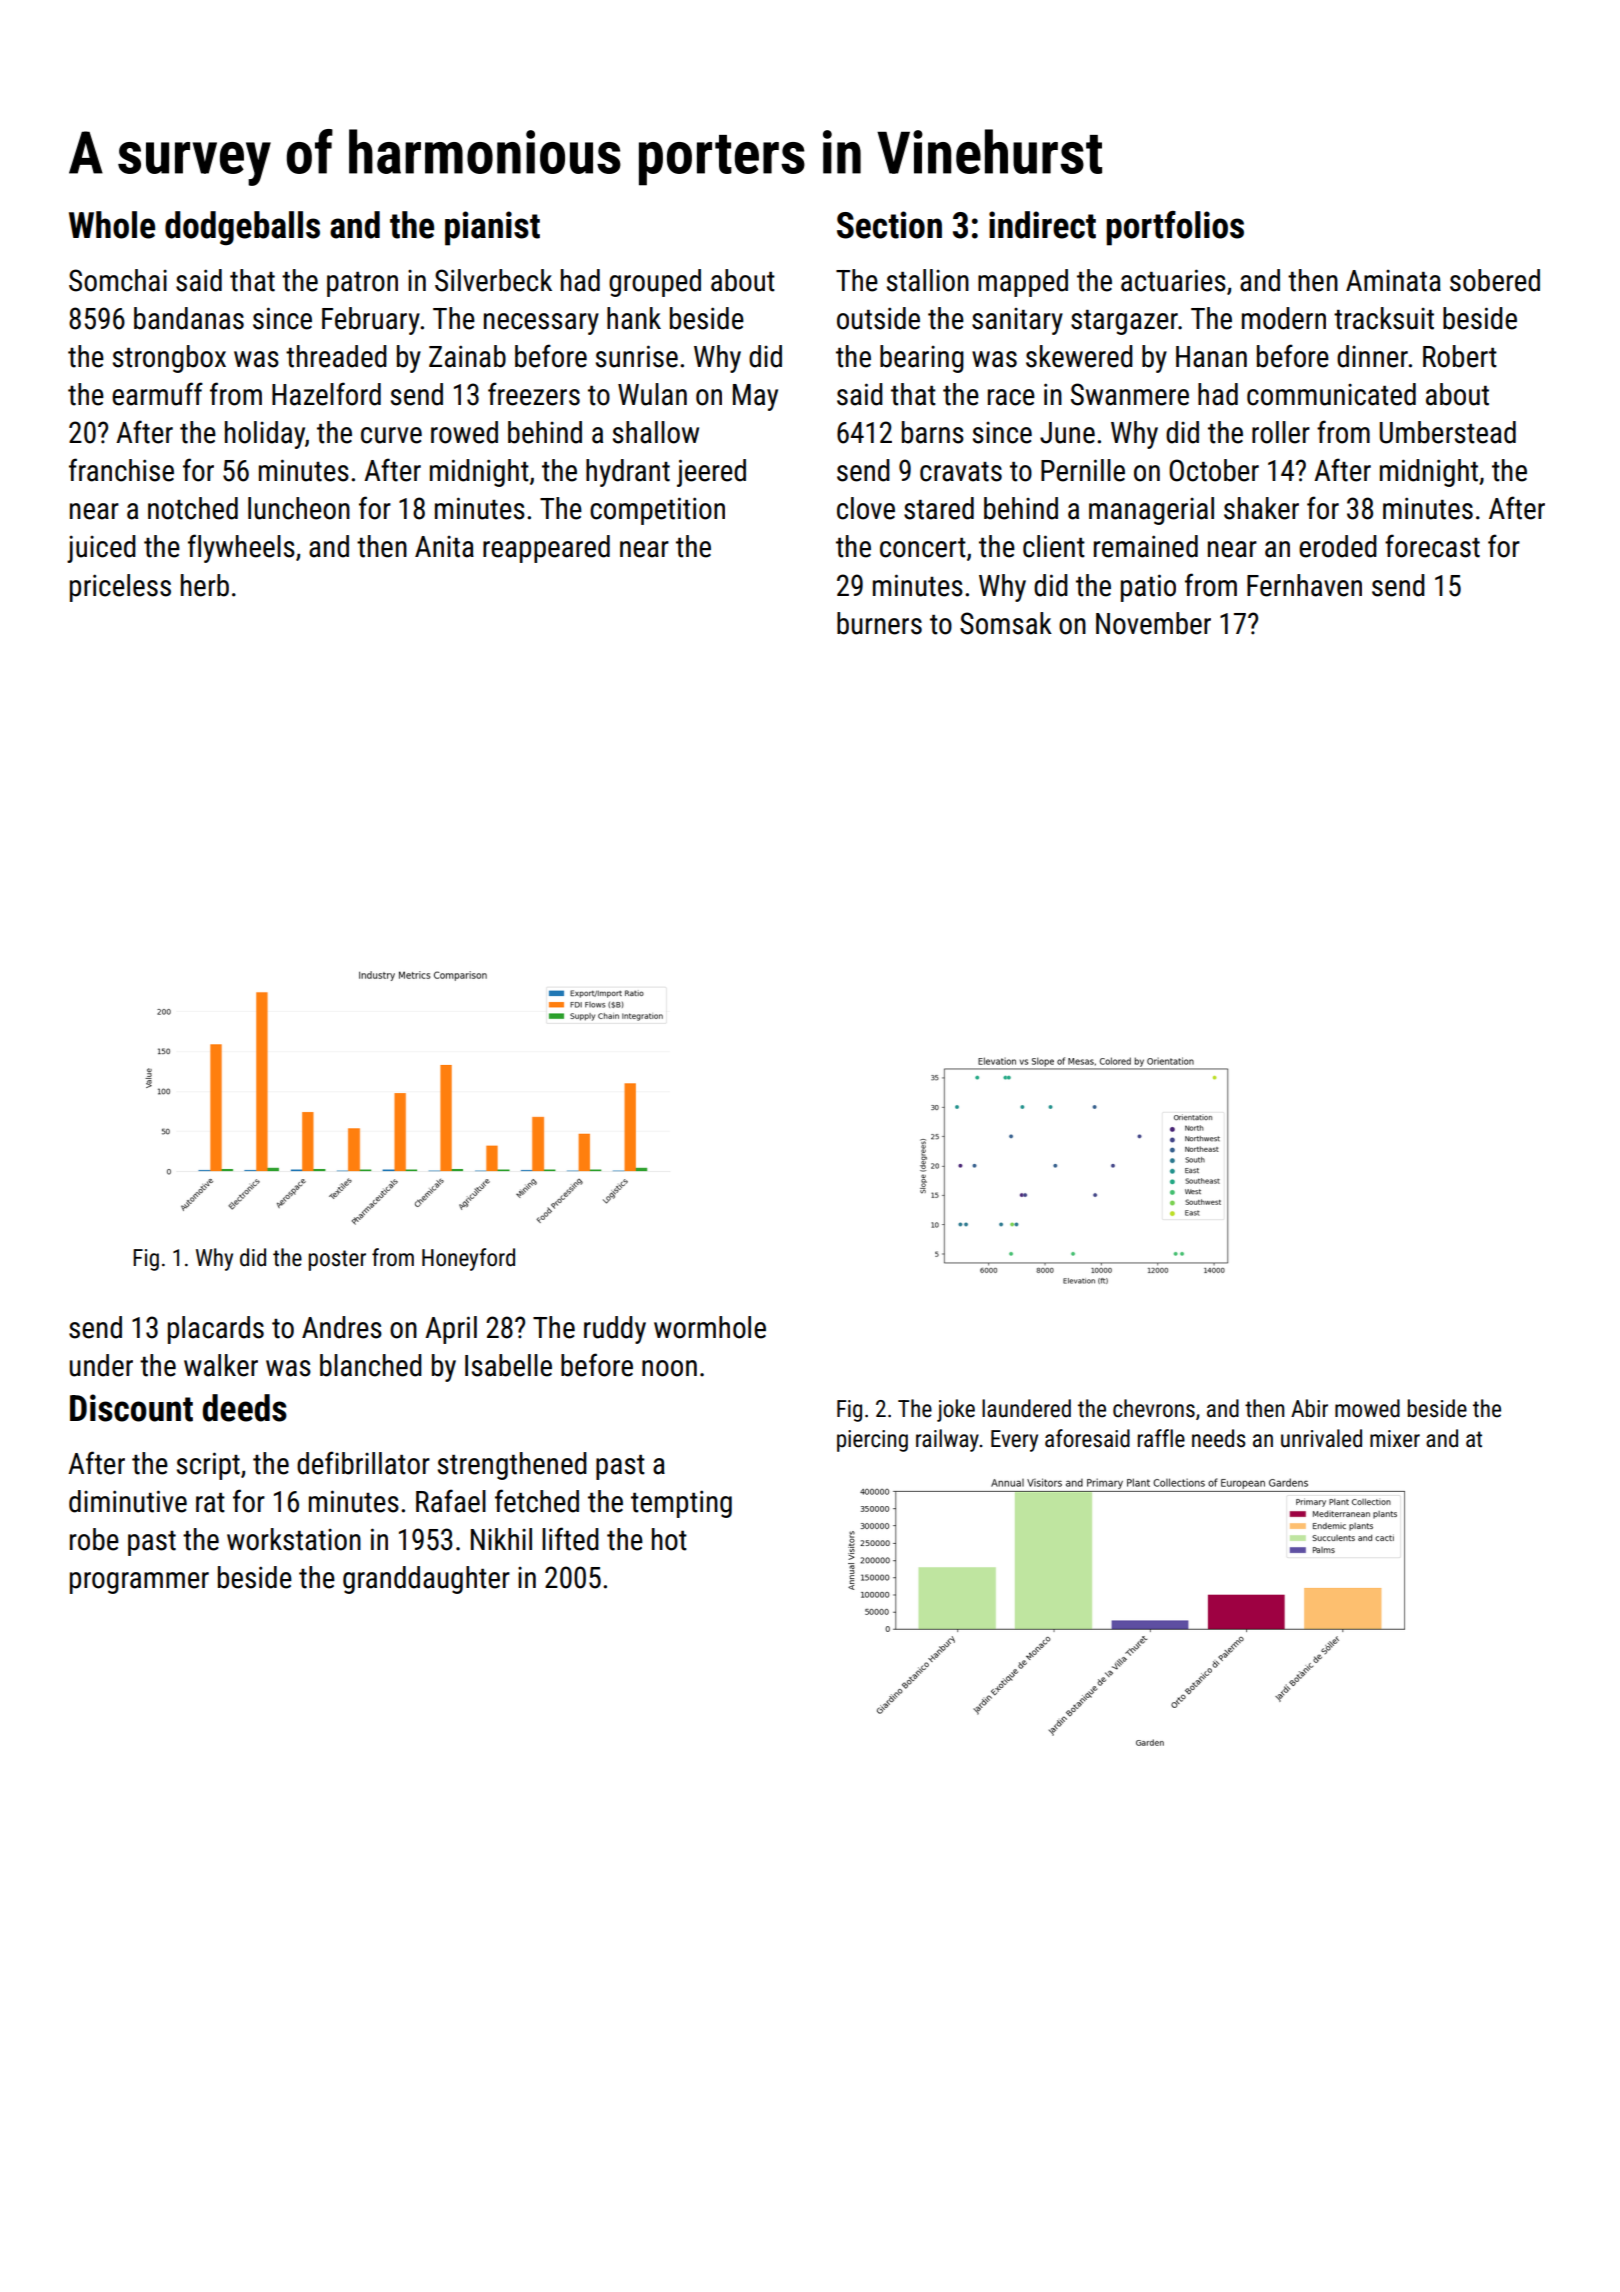 This screenshot has height=2292, width=1620. What do you see at coordinates (1495, 280) in the screenshot?
I see `sobered` at bounding box center [1495, 280].
